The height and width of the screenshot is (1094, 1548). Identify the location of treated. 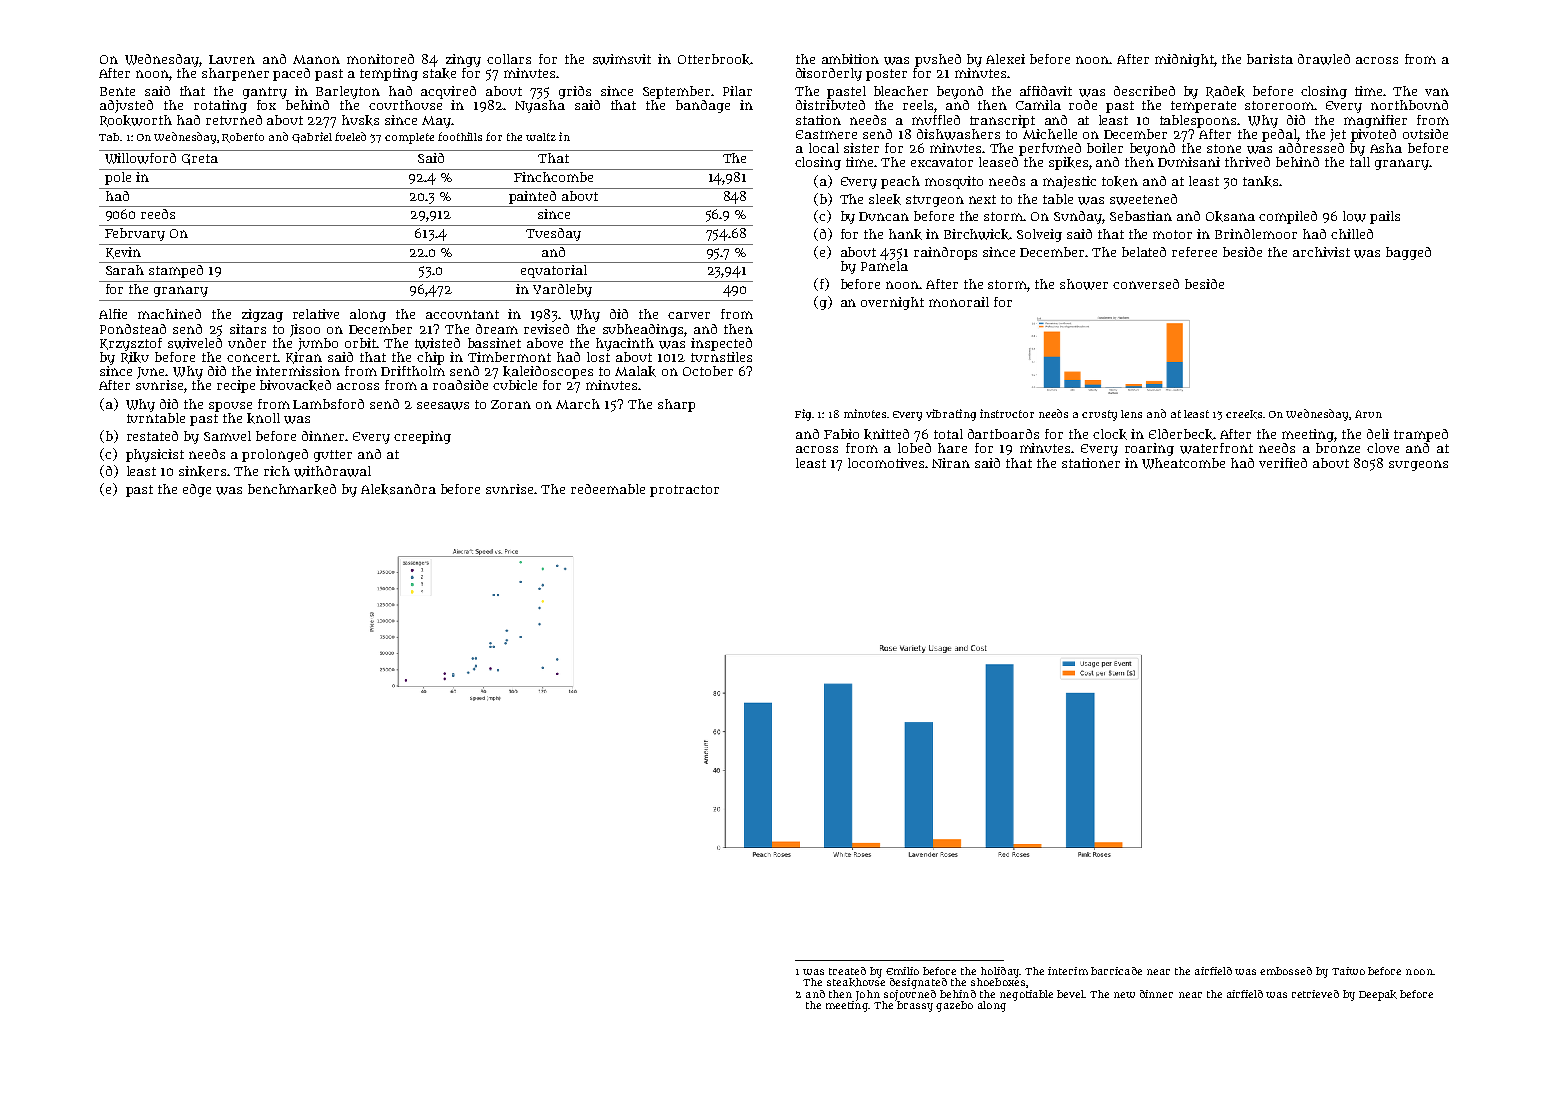
(847, 971).
